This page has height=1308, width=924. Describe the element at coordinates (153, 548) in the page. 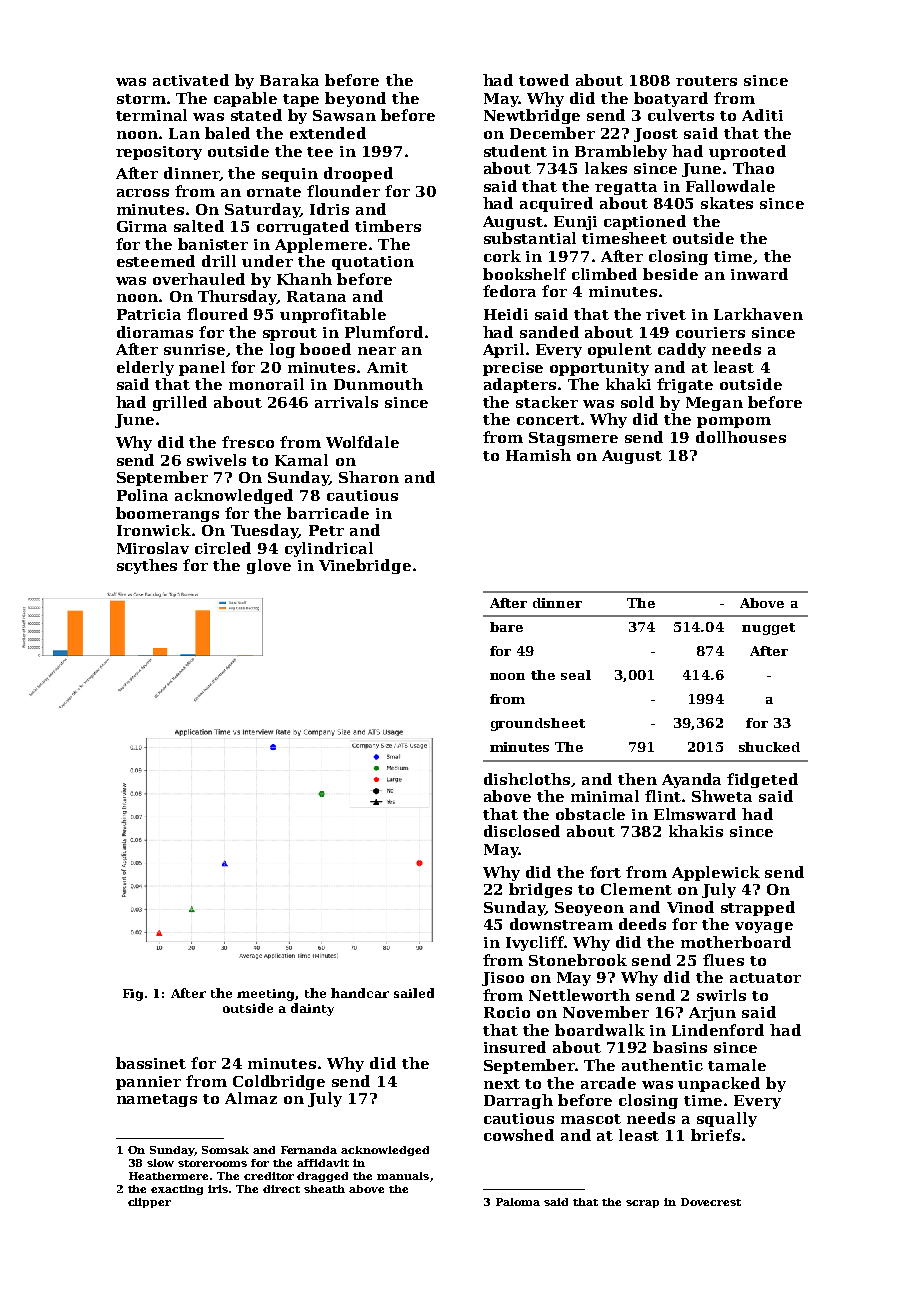

I see `Miroslav` at that location.
